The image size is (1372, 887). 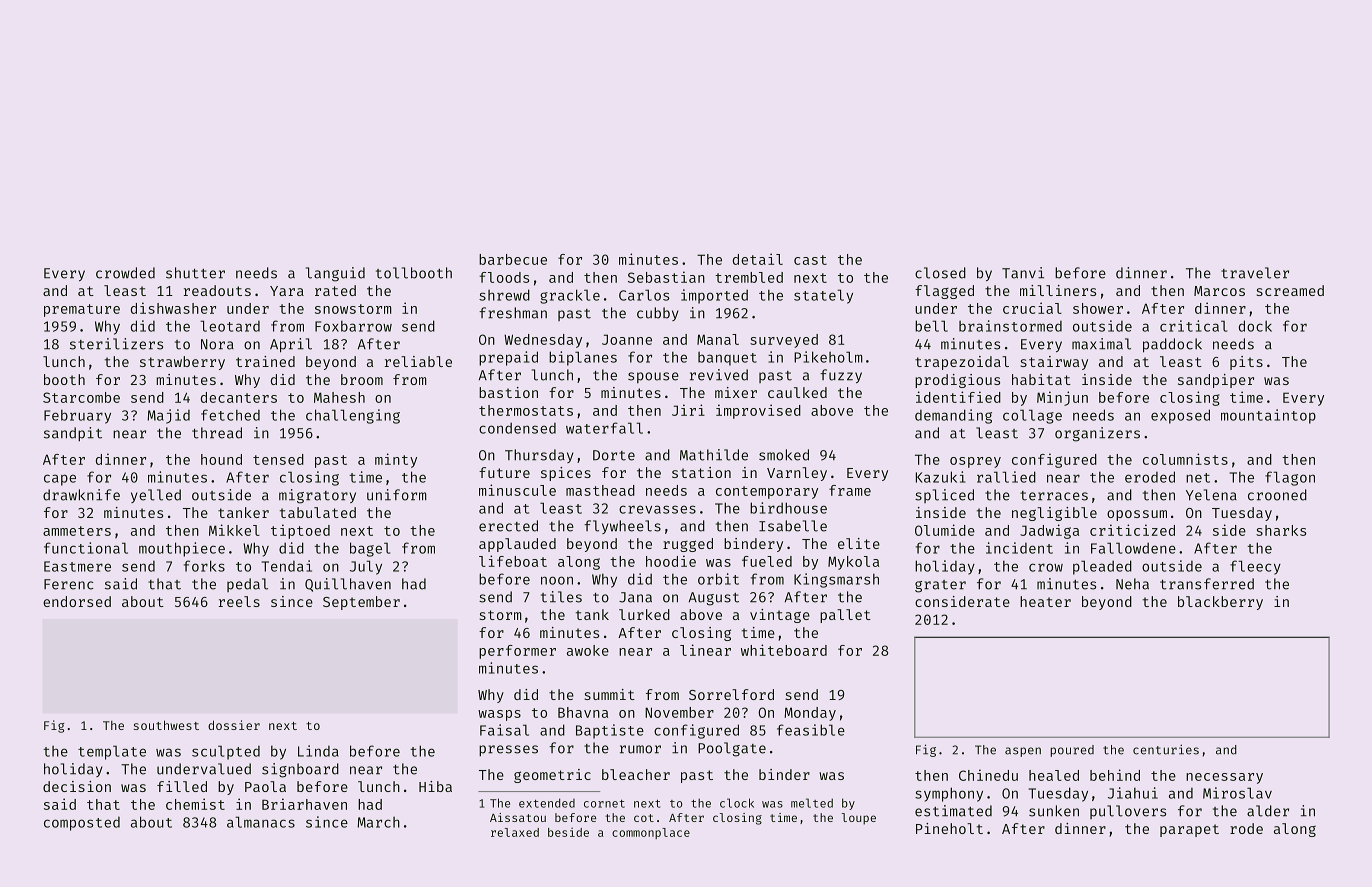 I want to click on crucial, so click(x=1032, y=308).
